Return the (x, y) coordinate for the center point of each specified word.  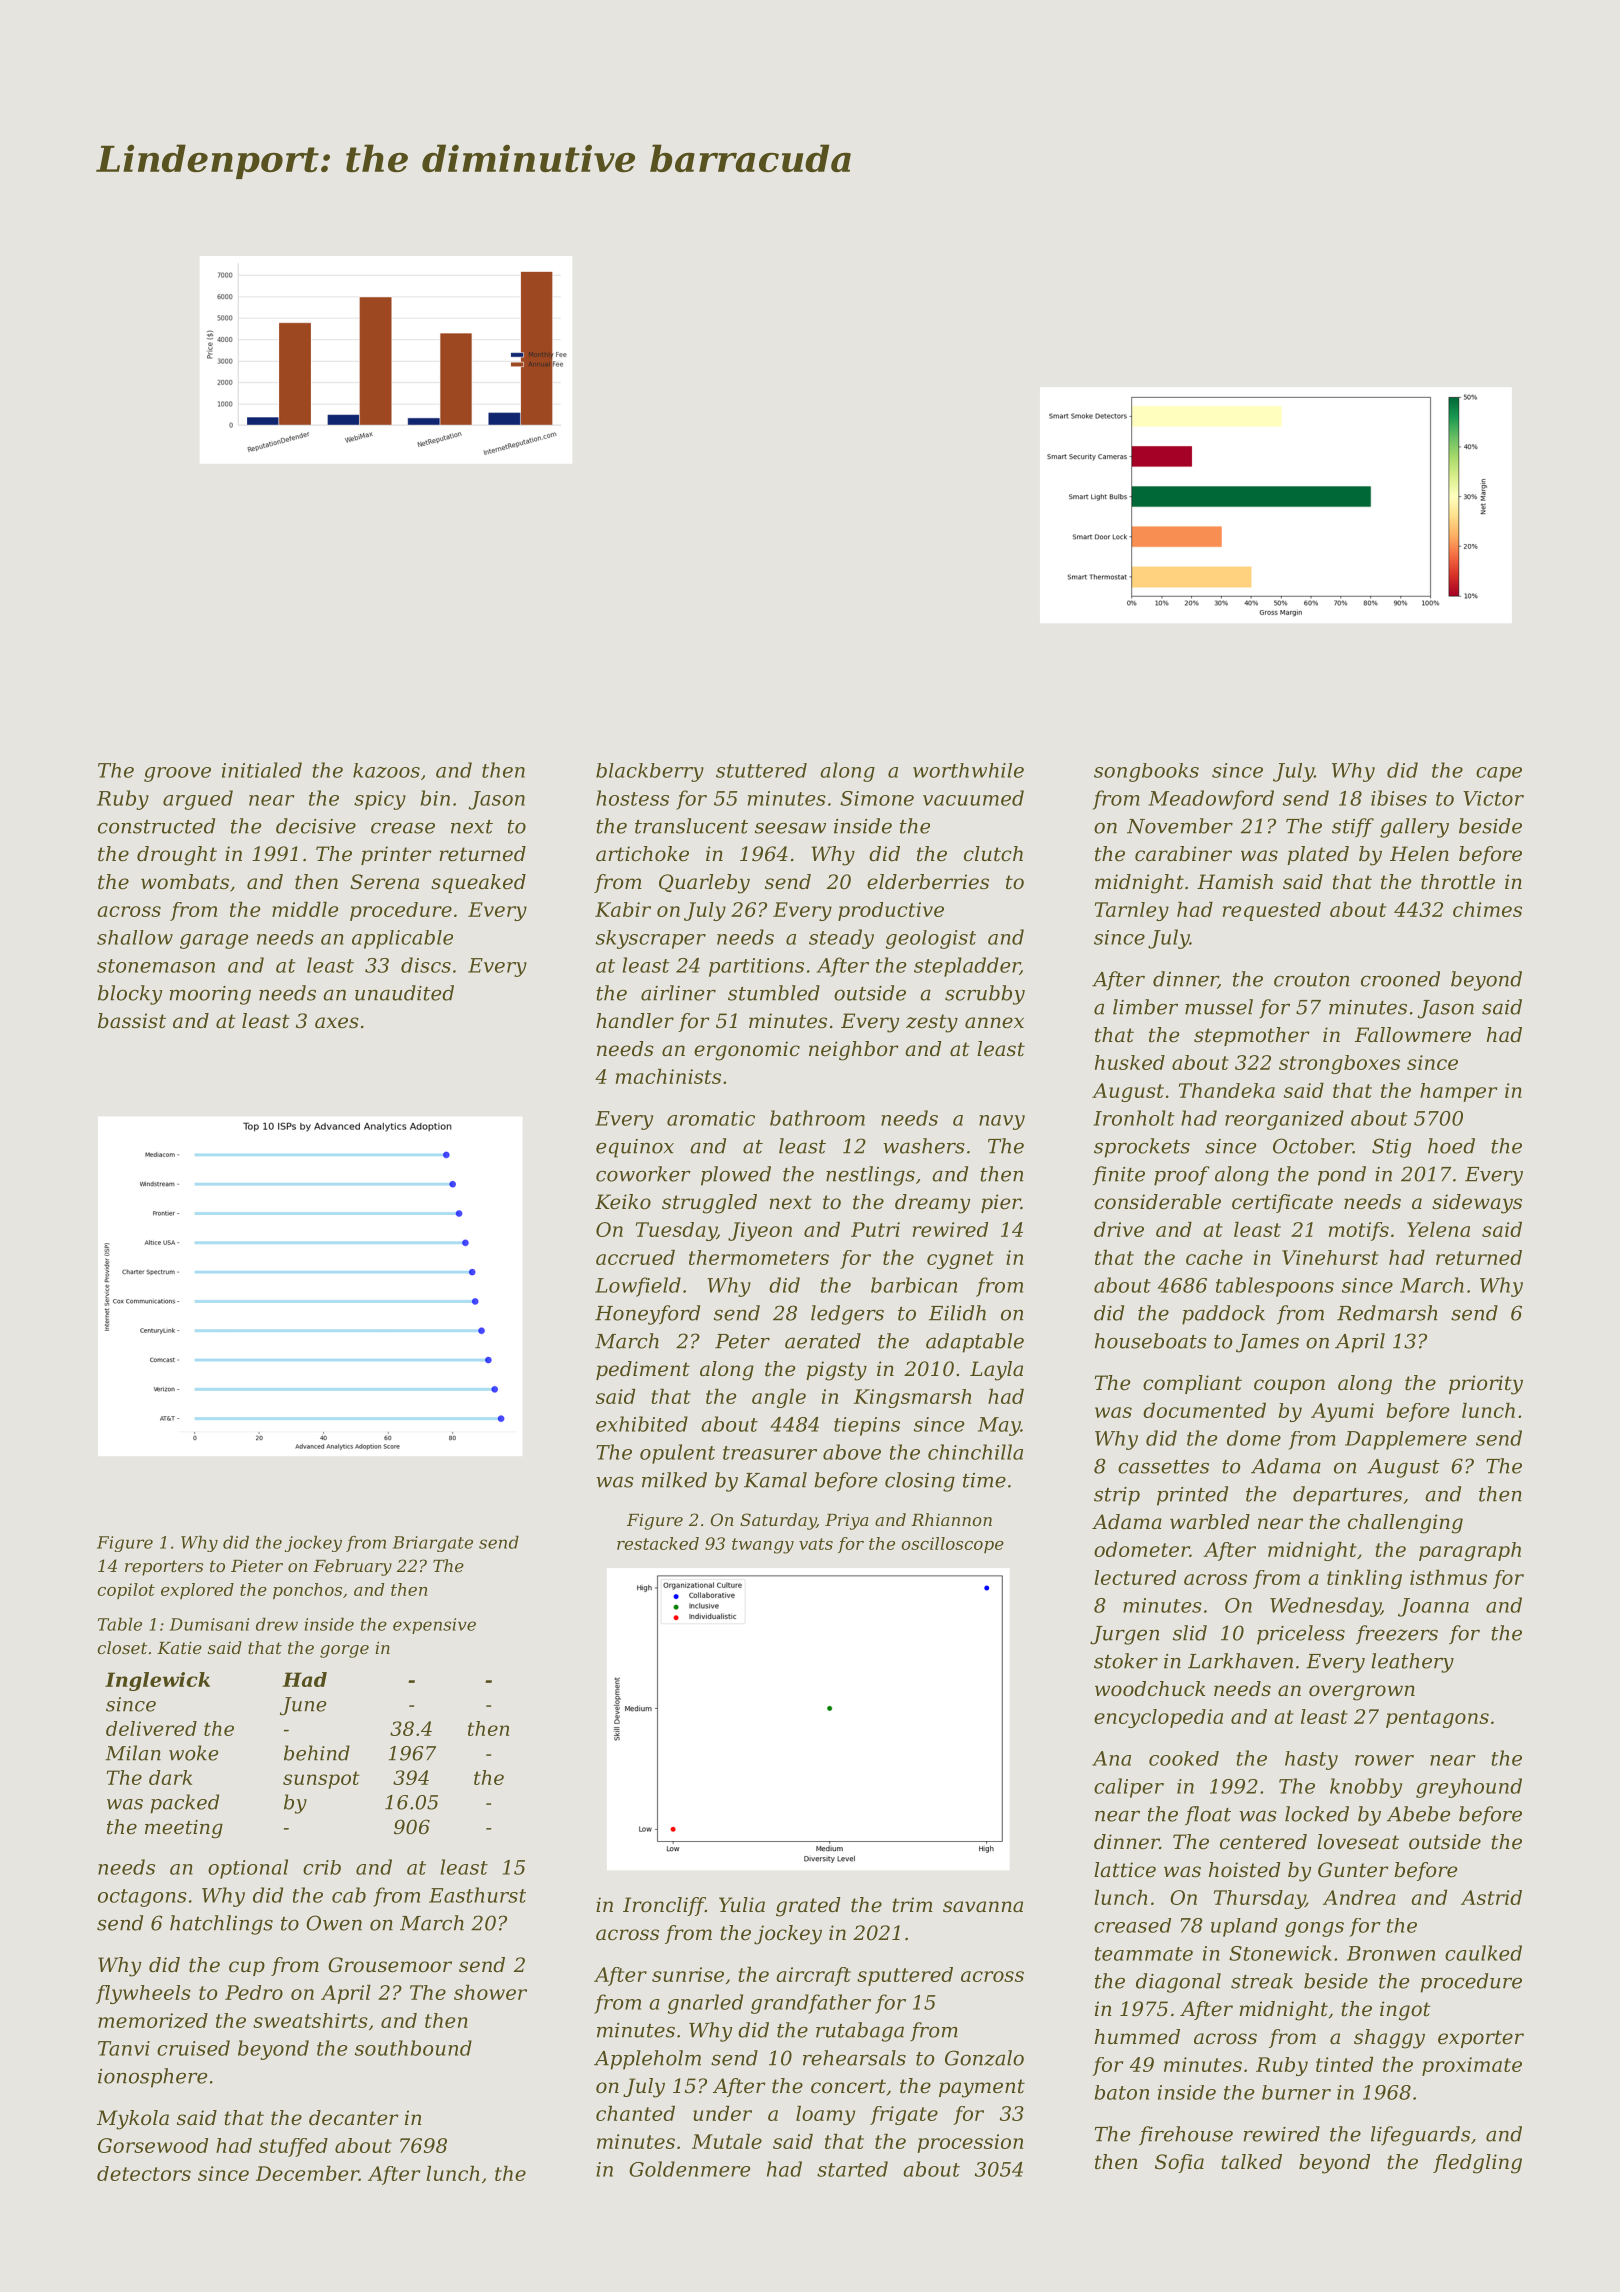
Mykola (133, 2120)
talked (1251, 2162)
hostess (632, 798)
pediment (643, 1370)
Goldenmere (689, 2169)
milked (674, 1480)
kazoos (386, 770)
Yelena (1438, 1229)
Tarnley (1132, 911)
